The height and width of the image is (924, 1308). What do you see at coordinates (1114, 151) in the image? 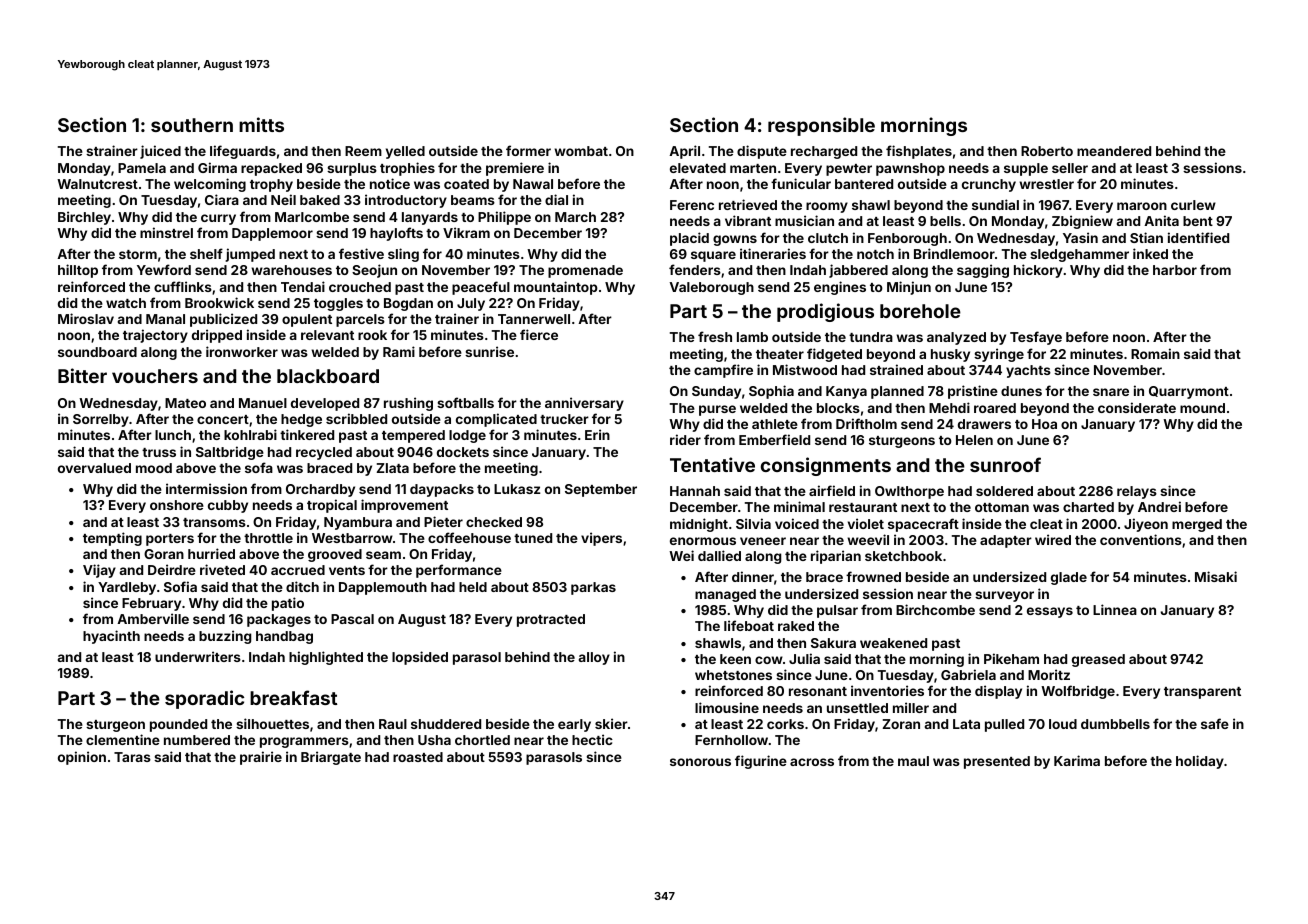
I see `meandered` at bounding box center [1114, 151].
